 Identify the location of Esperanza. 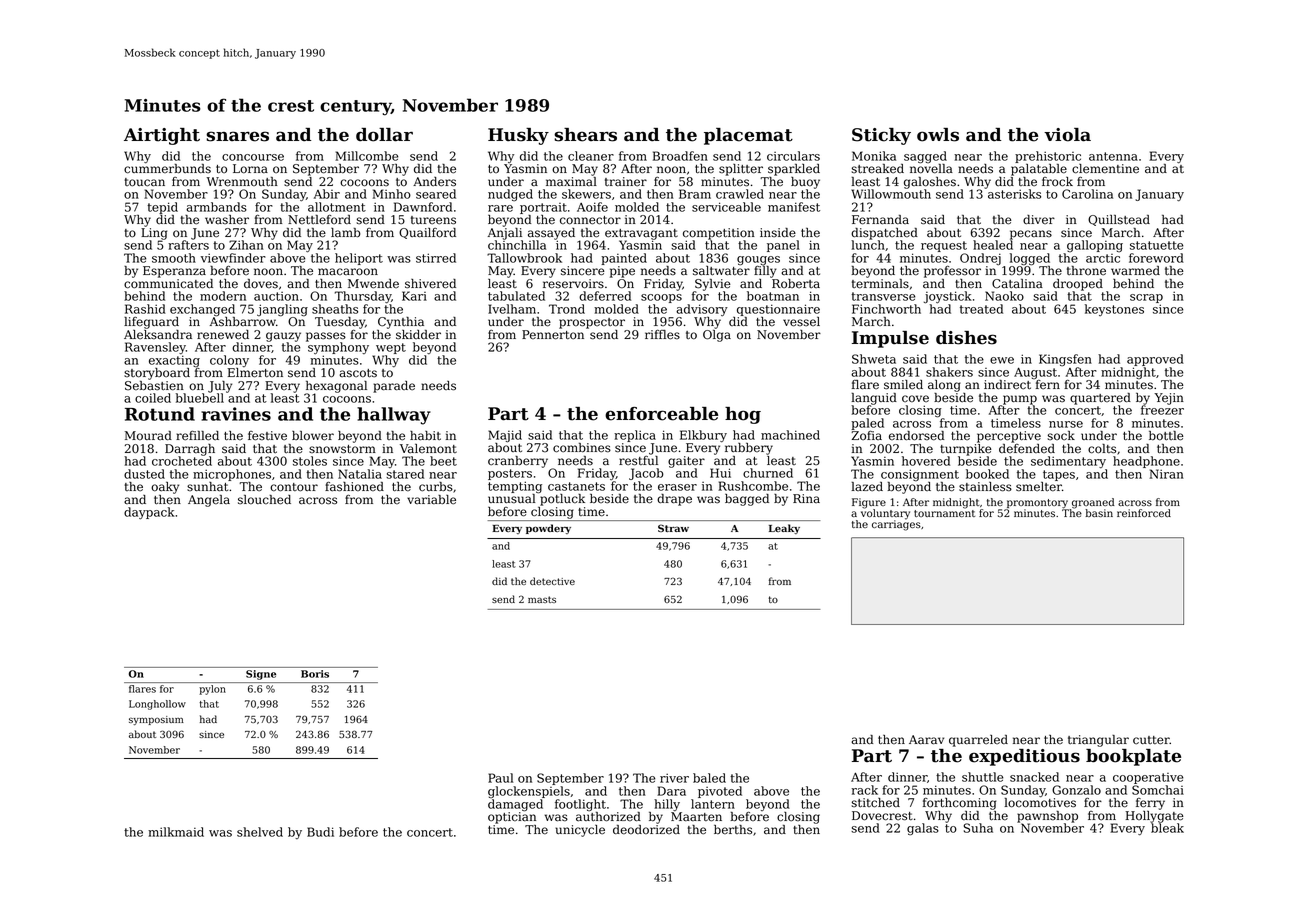
(174, 272).
